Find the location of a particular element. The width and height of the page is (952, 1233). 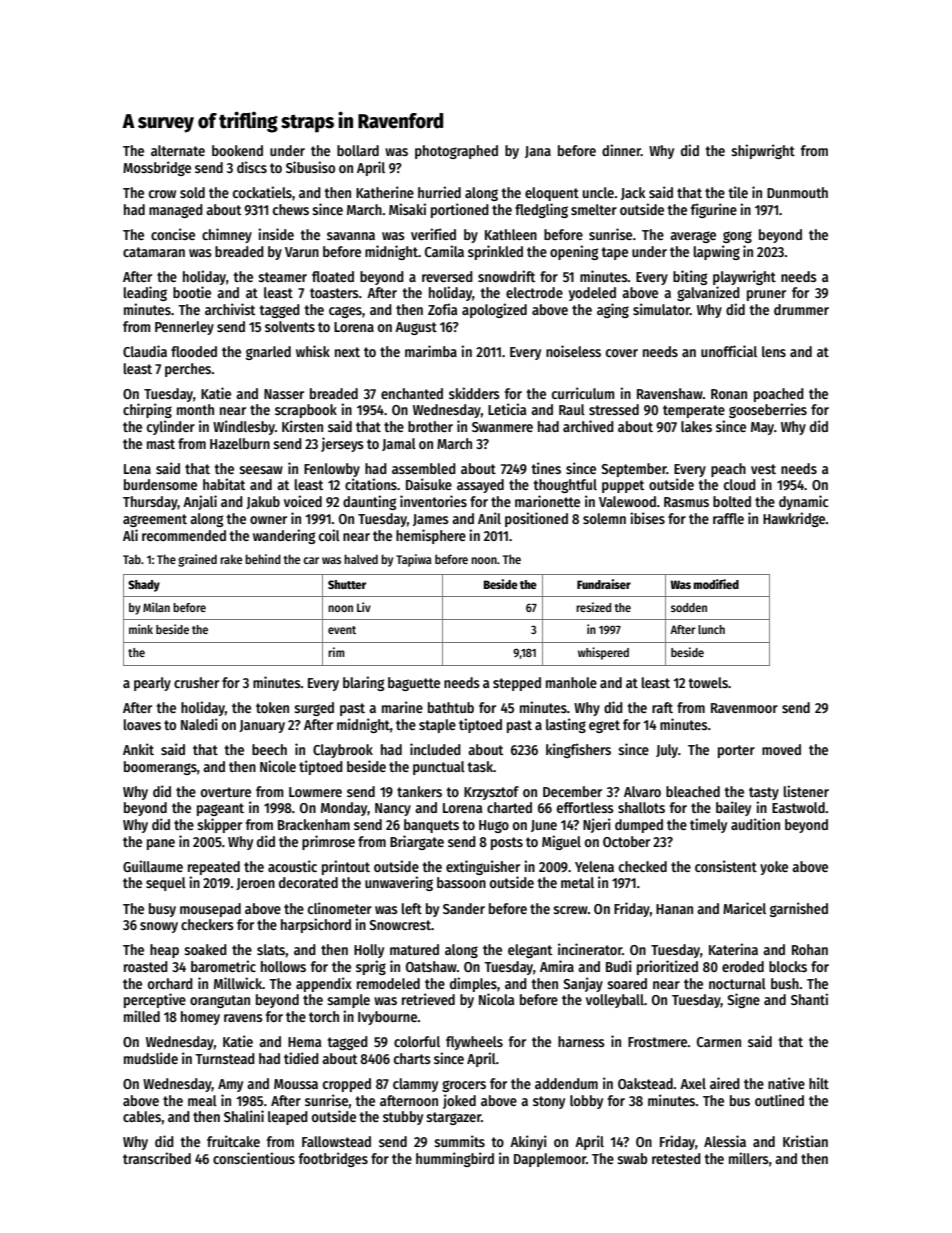

simulator is located at coordinates (661, 309).
